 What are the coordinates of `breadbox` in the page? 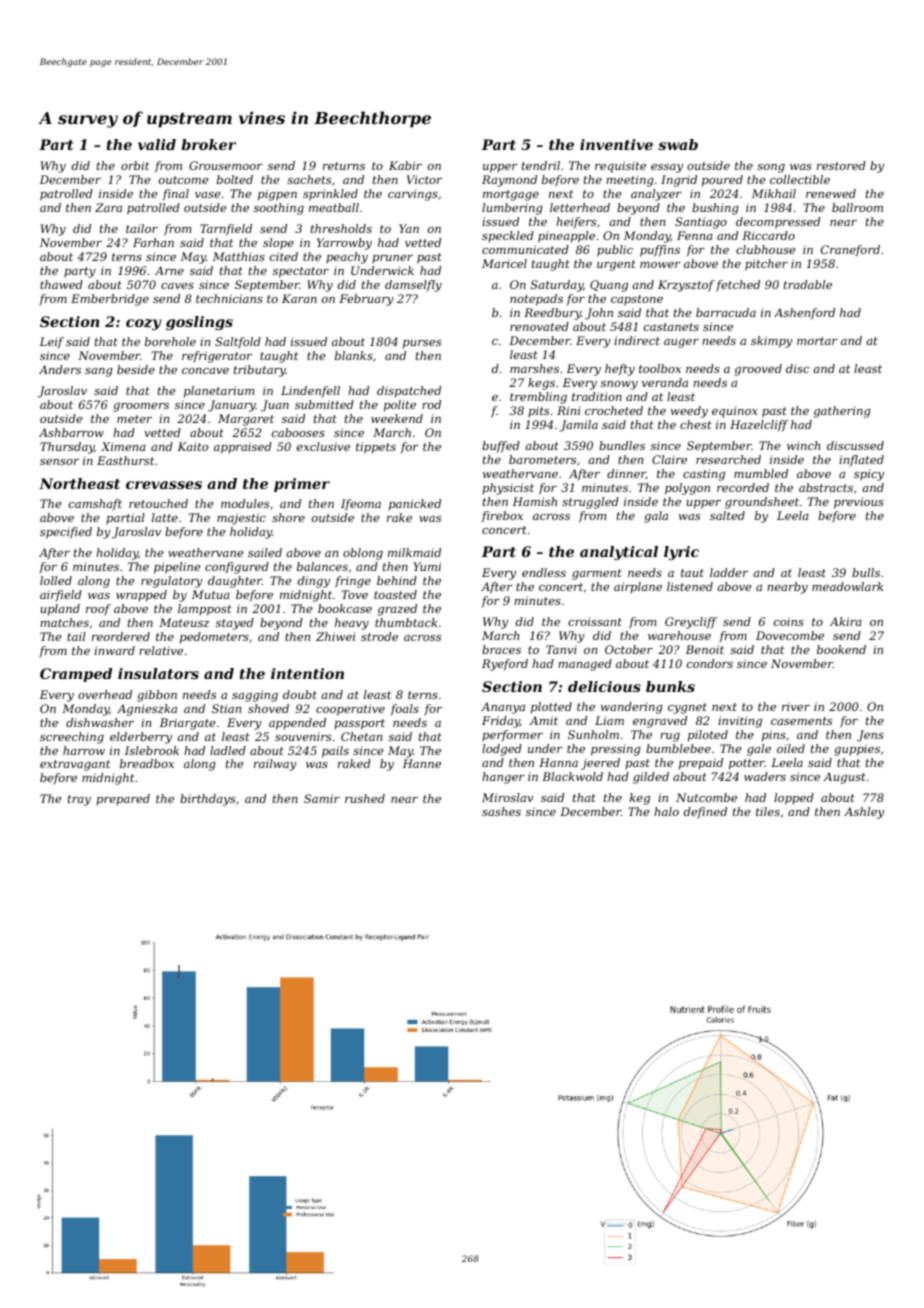 It's located at (147, 763).
